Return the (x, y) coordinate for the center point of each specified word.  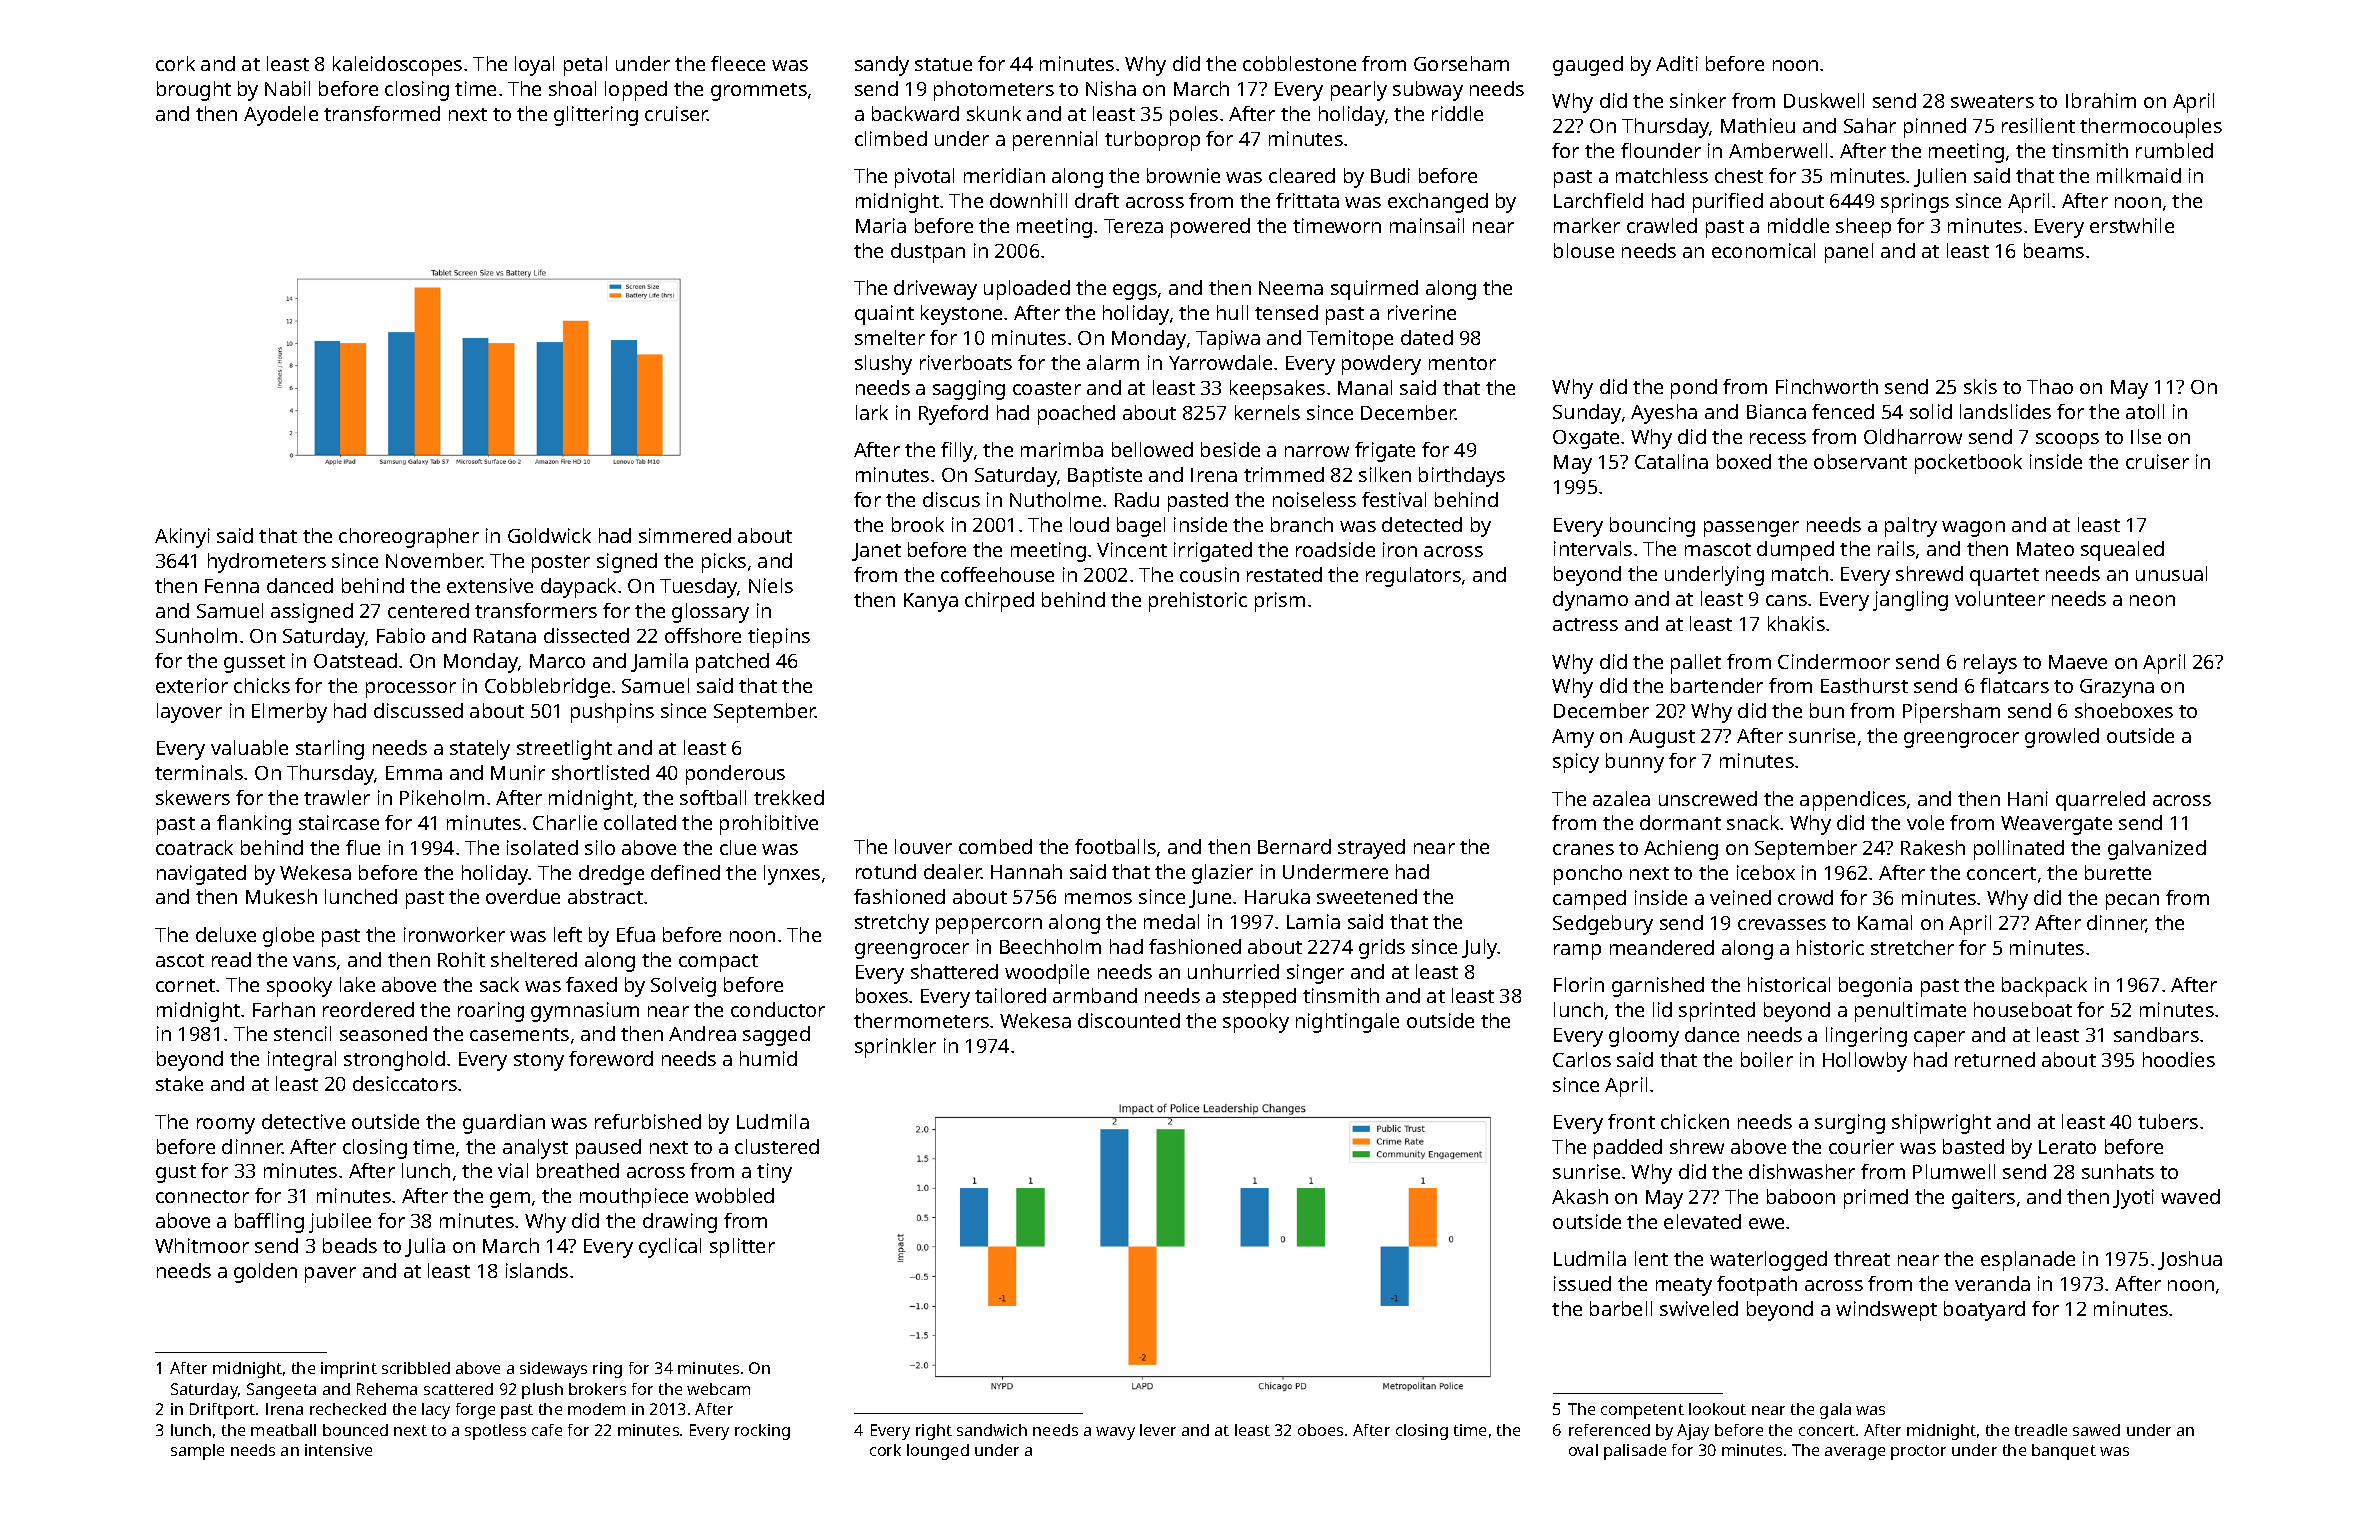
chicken (1695, 1121)
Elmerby (289, 713)
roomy (226, 1126)
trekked (789, 797)
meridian (1004, 175)
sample (197, 1452)
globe (288, 937)
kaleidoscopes (397, 66)
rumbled (2174, 150)
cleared (1302, 175)
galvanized (2157, 850)
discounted (1129, 1020)
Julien (1940, 177)
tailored (1010, 995)
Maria (881, 225)
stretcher (1912, 947)
